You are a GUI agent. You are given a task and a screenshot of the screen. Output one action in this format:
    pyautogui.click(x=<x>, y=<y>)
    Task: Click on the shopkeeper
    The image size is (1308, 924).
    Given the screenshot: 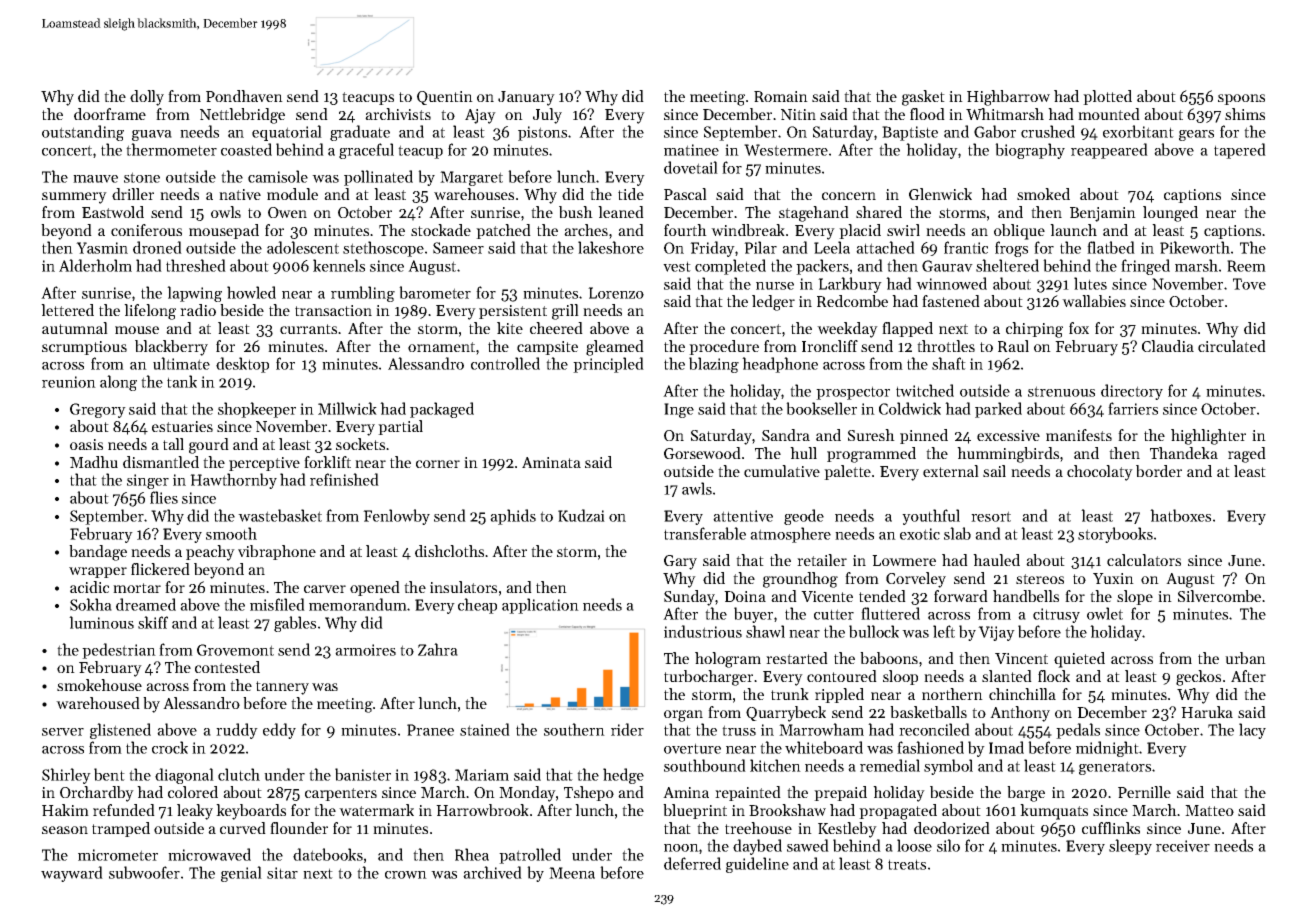 What is the action you would take?
    pyautogui.click(x=257, y=410)
